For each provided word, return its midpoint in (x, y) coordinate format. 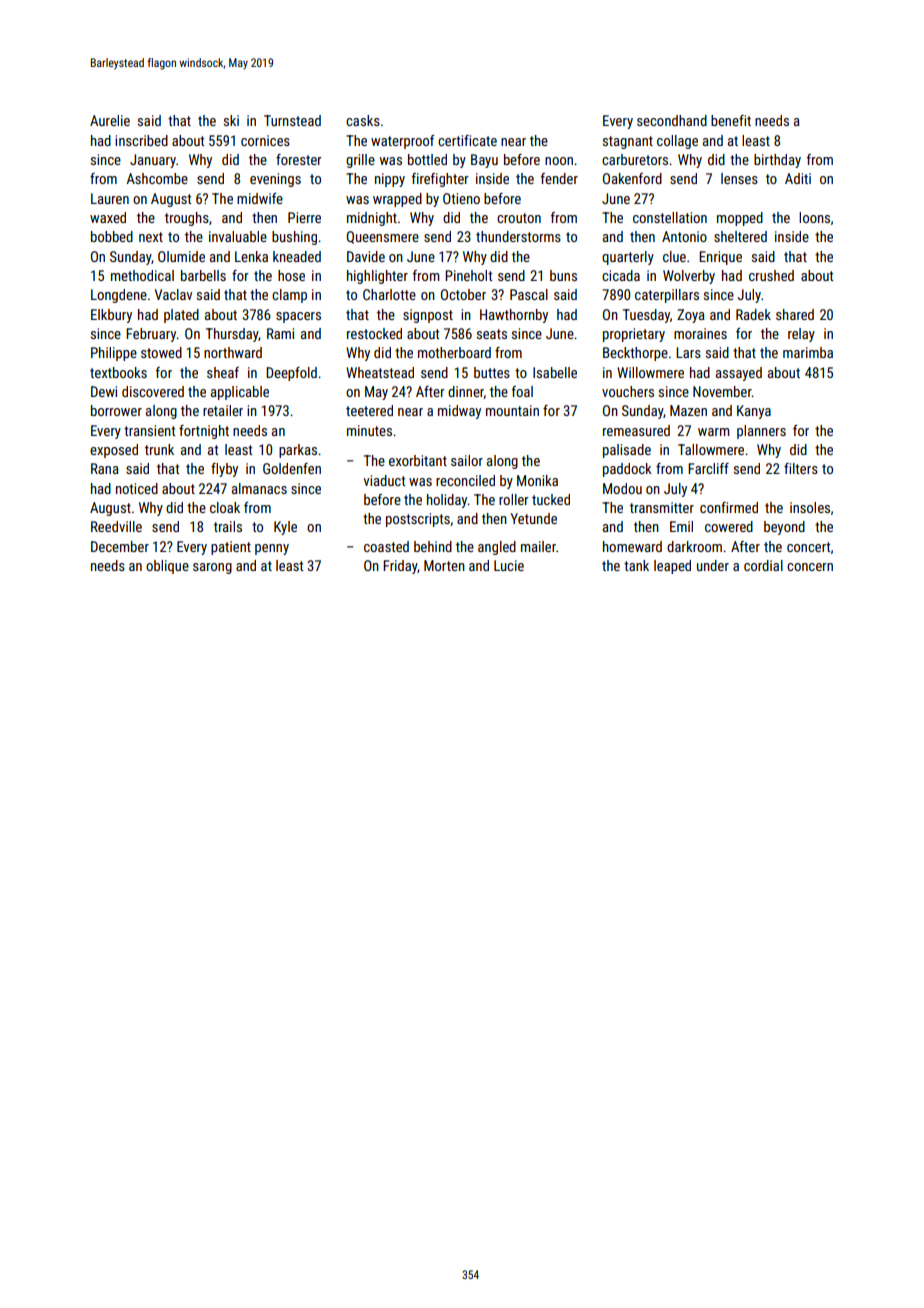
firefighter (440, 180)
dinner (466, 392)
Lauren (110, 198)
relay (801, 335)
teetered (369, 410)
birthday (777, 161)
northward (233, 352)
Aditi (798, 178)
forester (298, 159)
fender (559, 178)
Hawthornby (514, 316)
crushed (771, 275)
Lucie (509, 565)
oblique (167, 567)
